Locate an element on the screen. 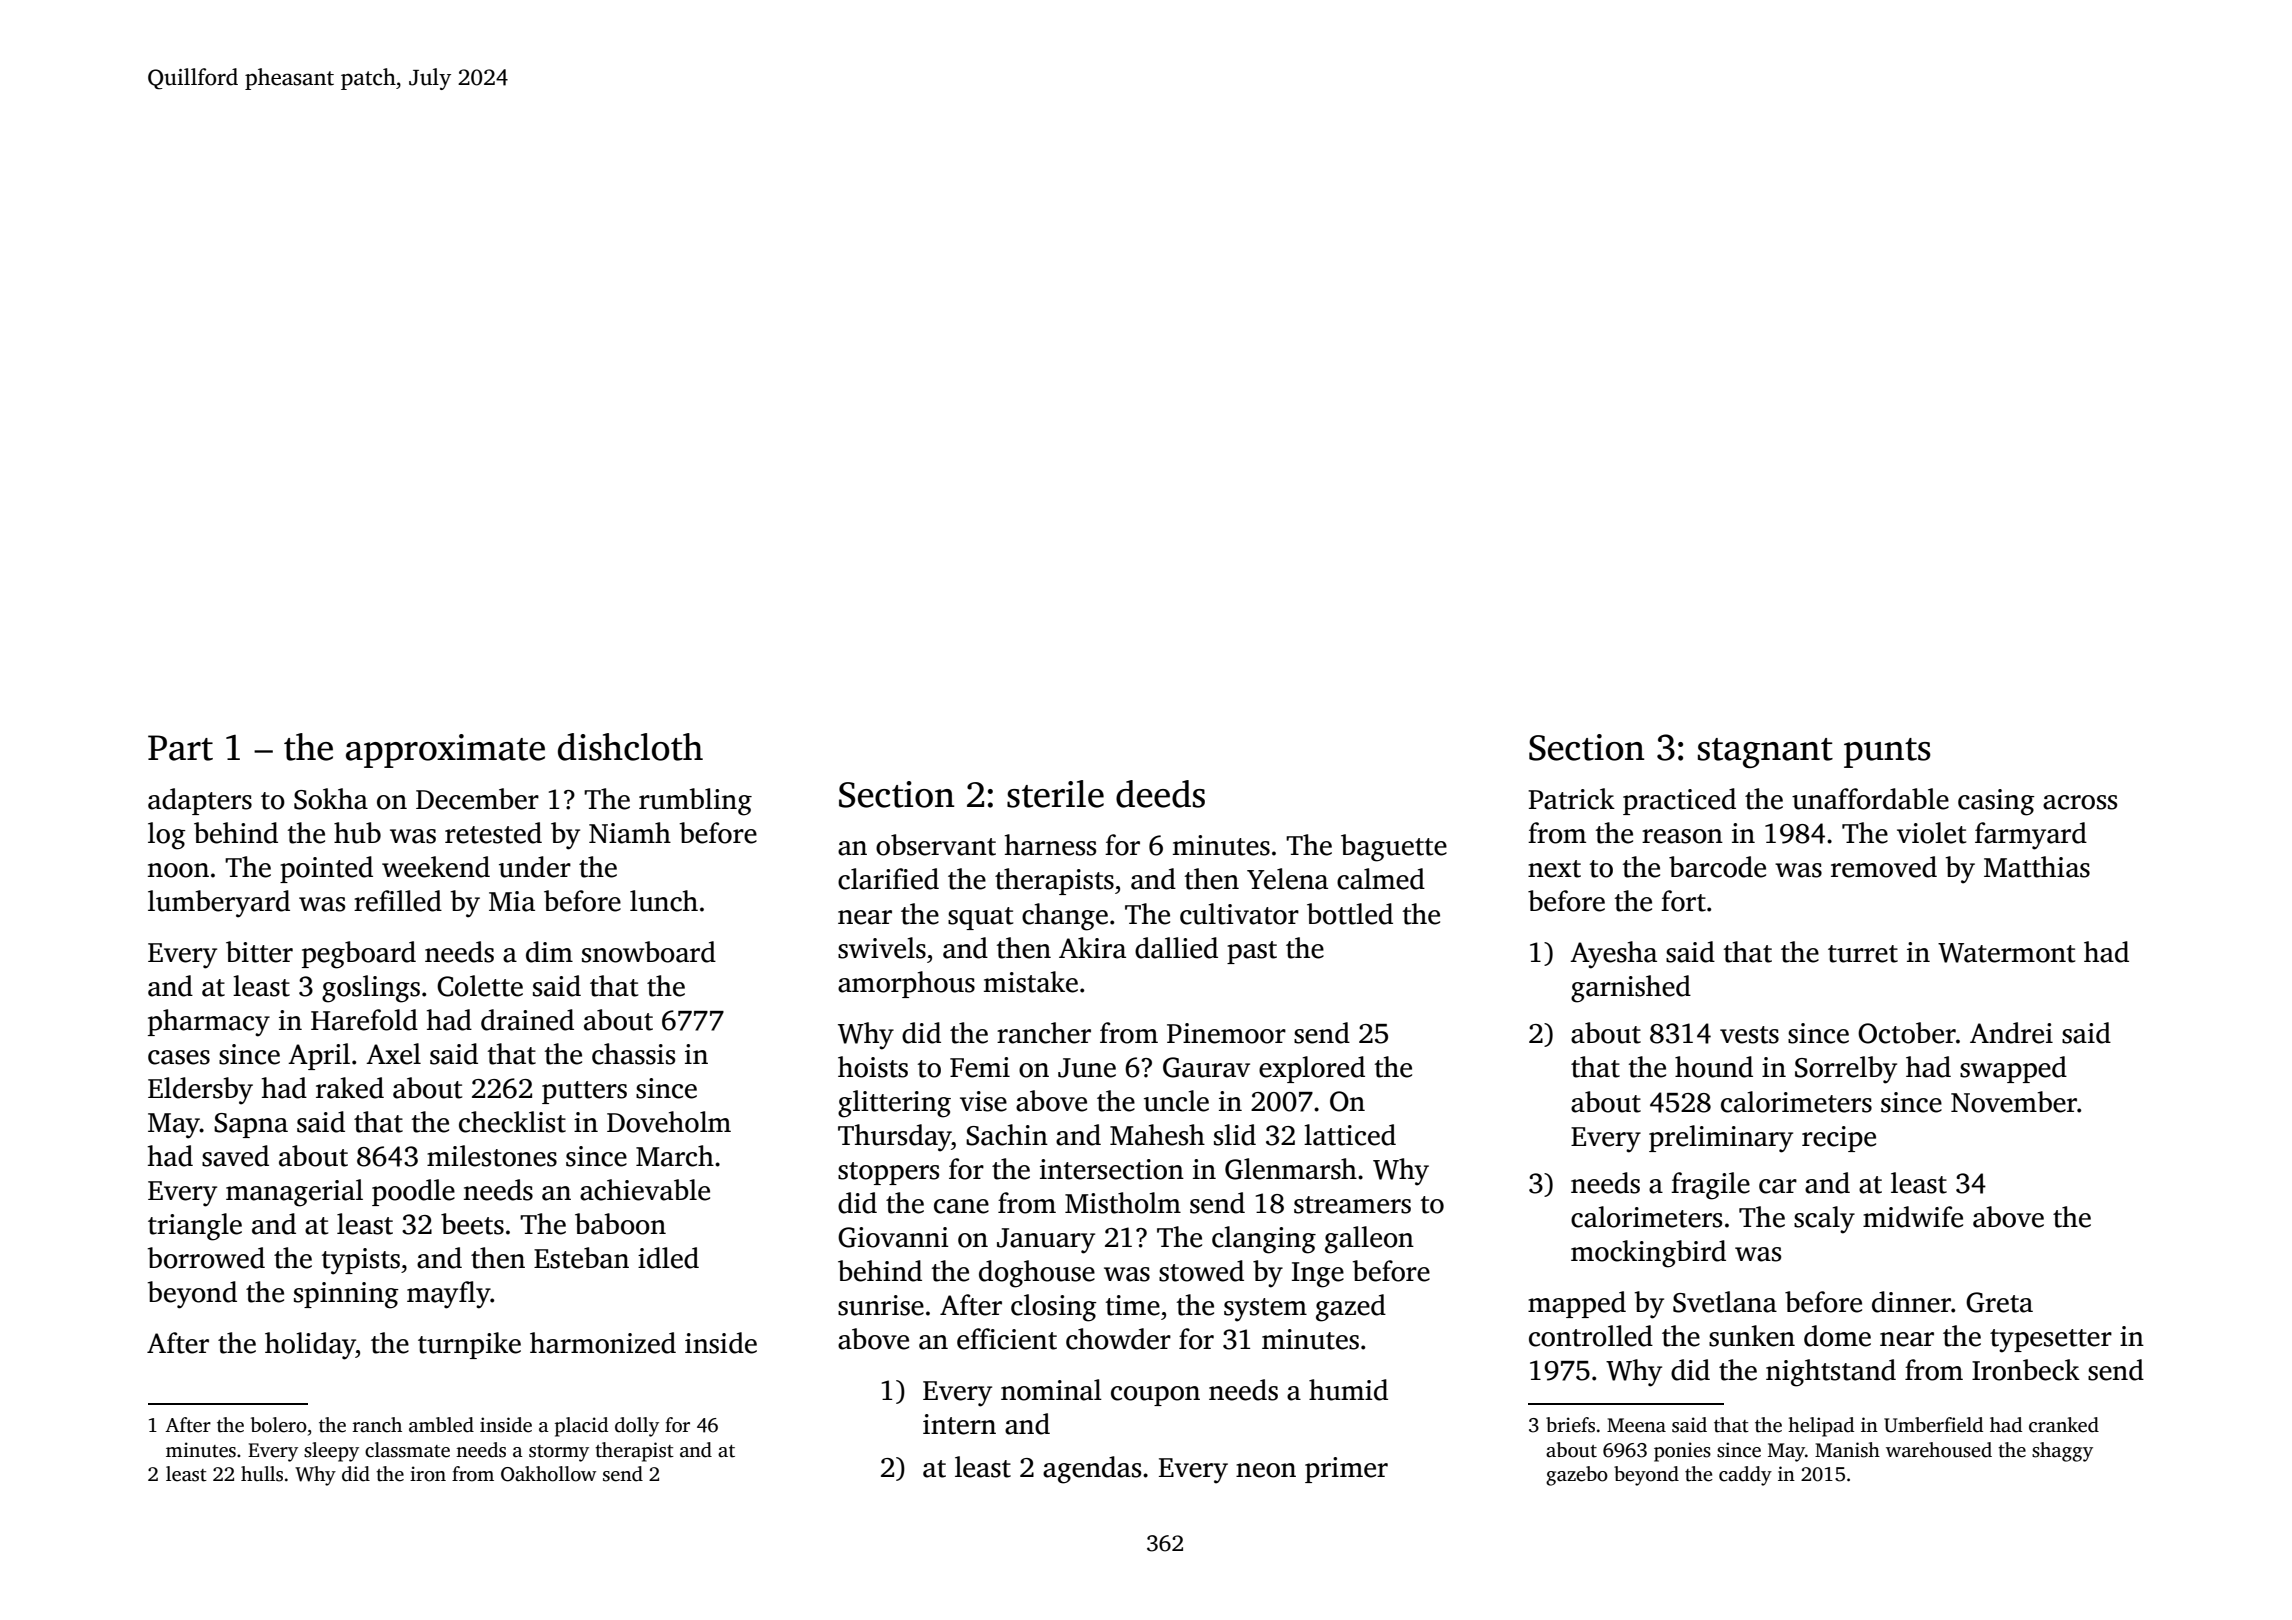 The image size is (2292, 1620). deeds is located at coordinates (1160, 794).
